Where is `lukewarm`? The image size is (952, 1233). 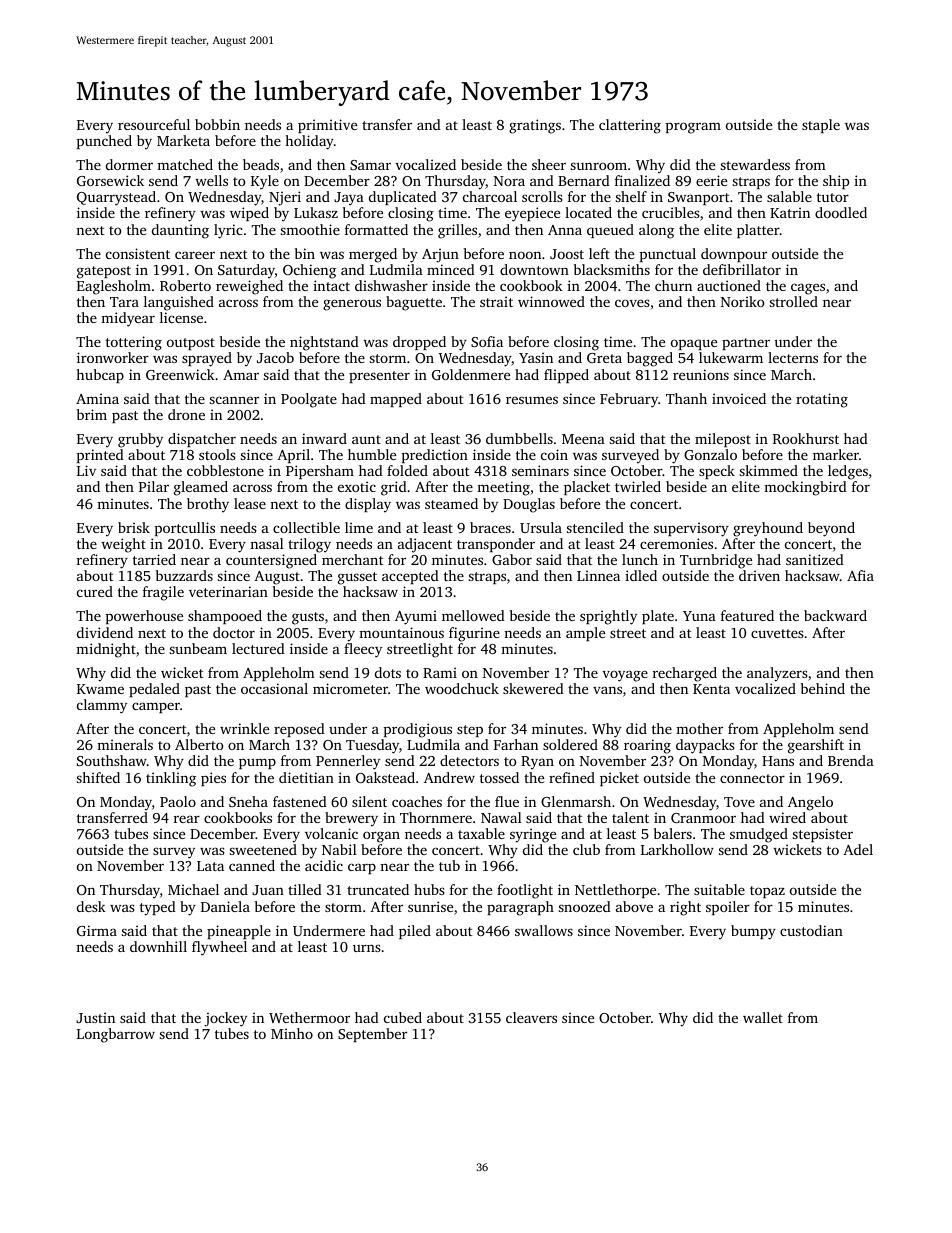
lukewarm is located at coordinates (731, 357).
